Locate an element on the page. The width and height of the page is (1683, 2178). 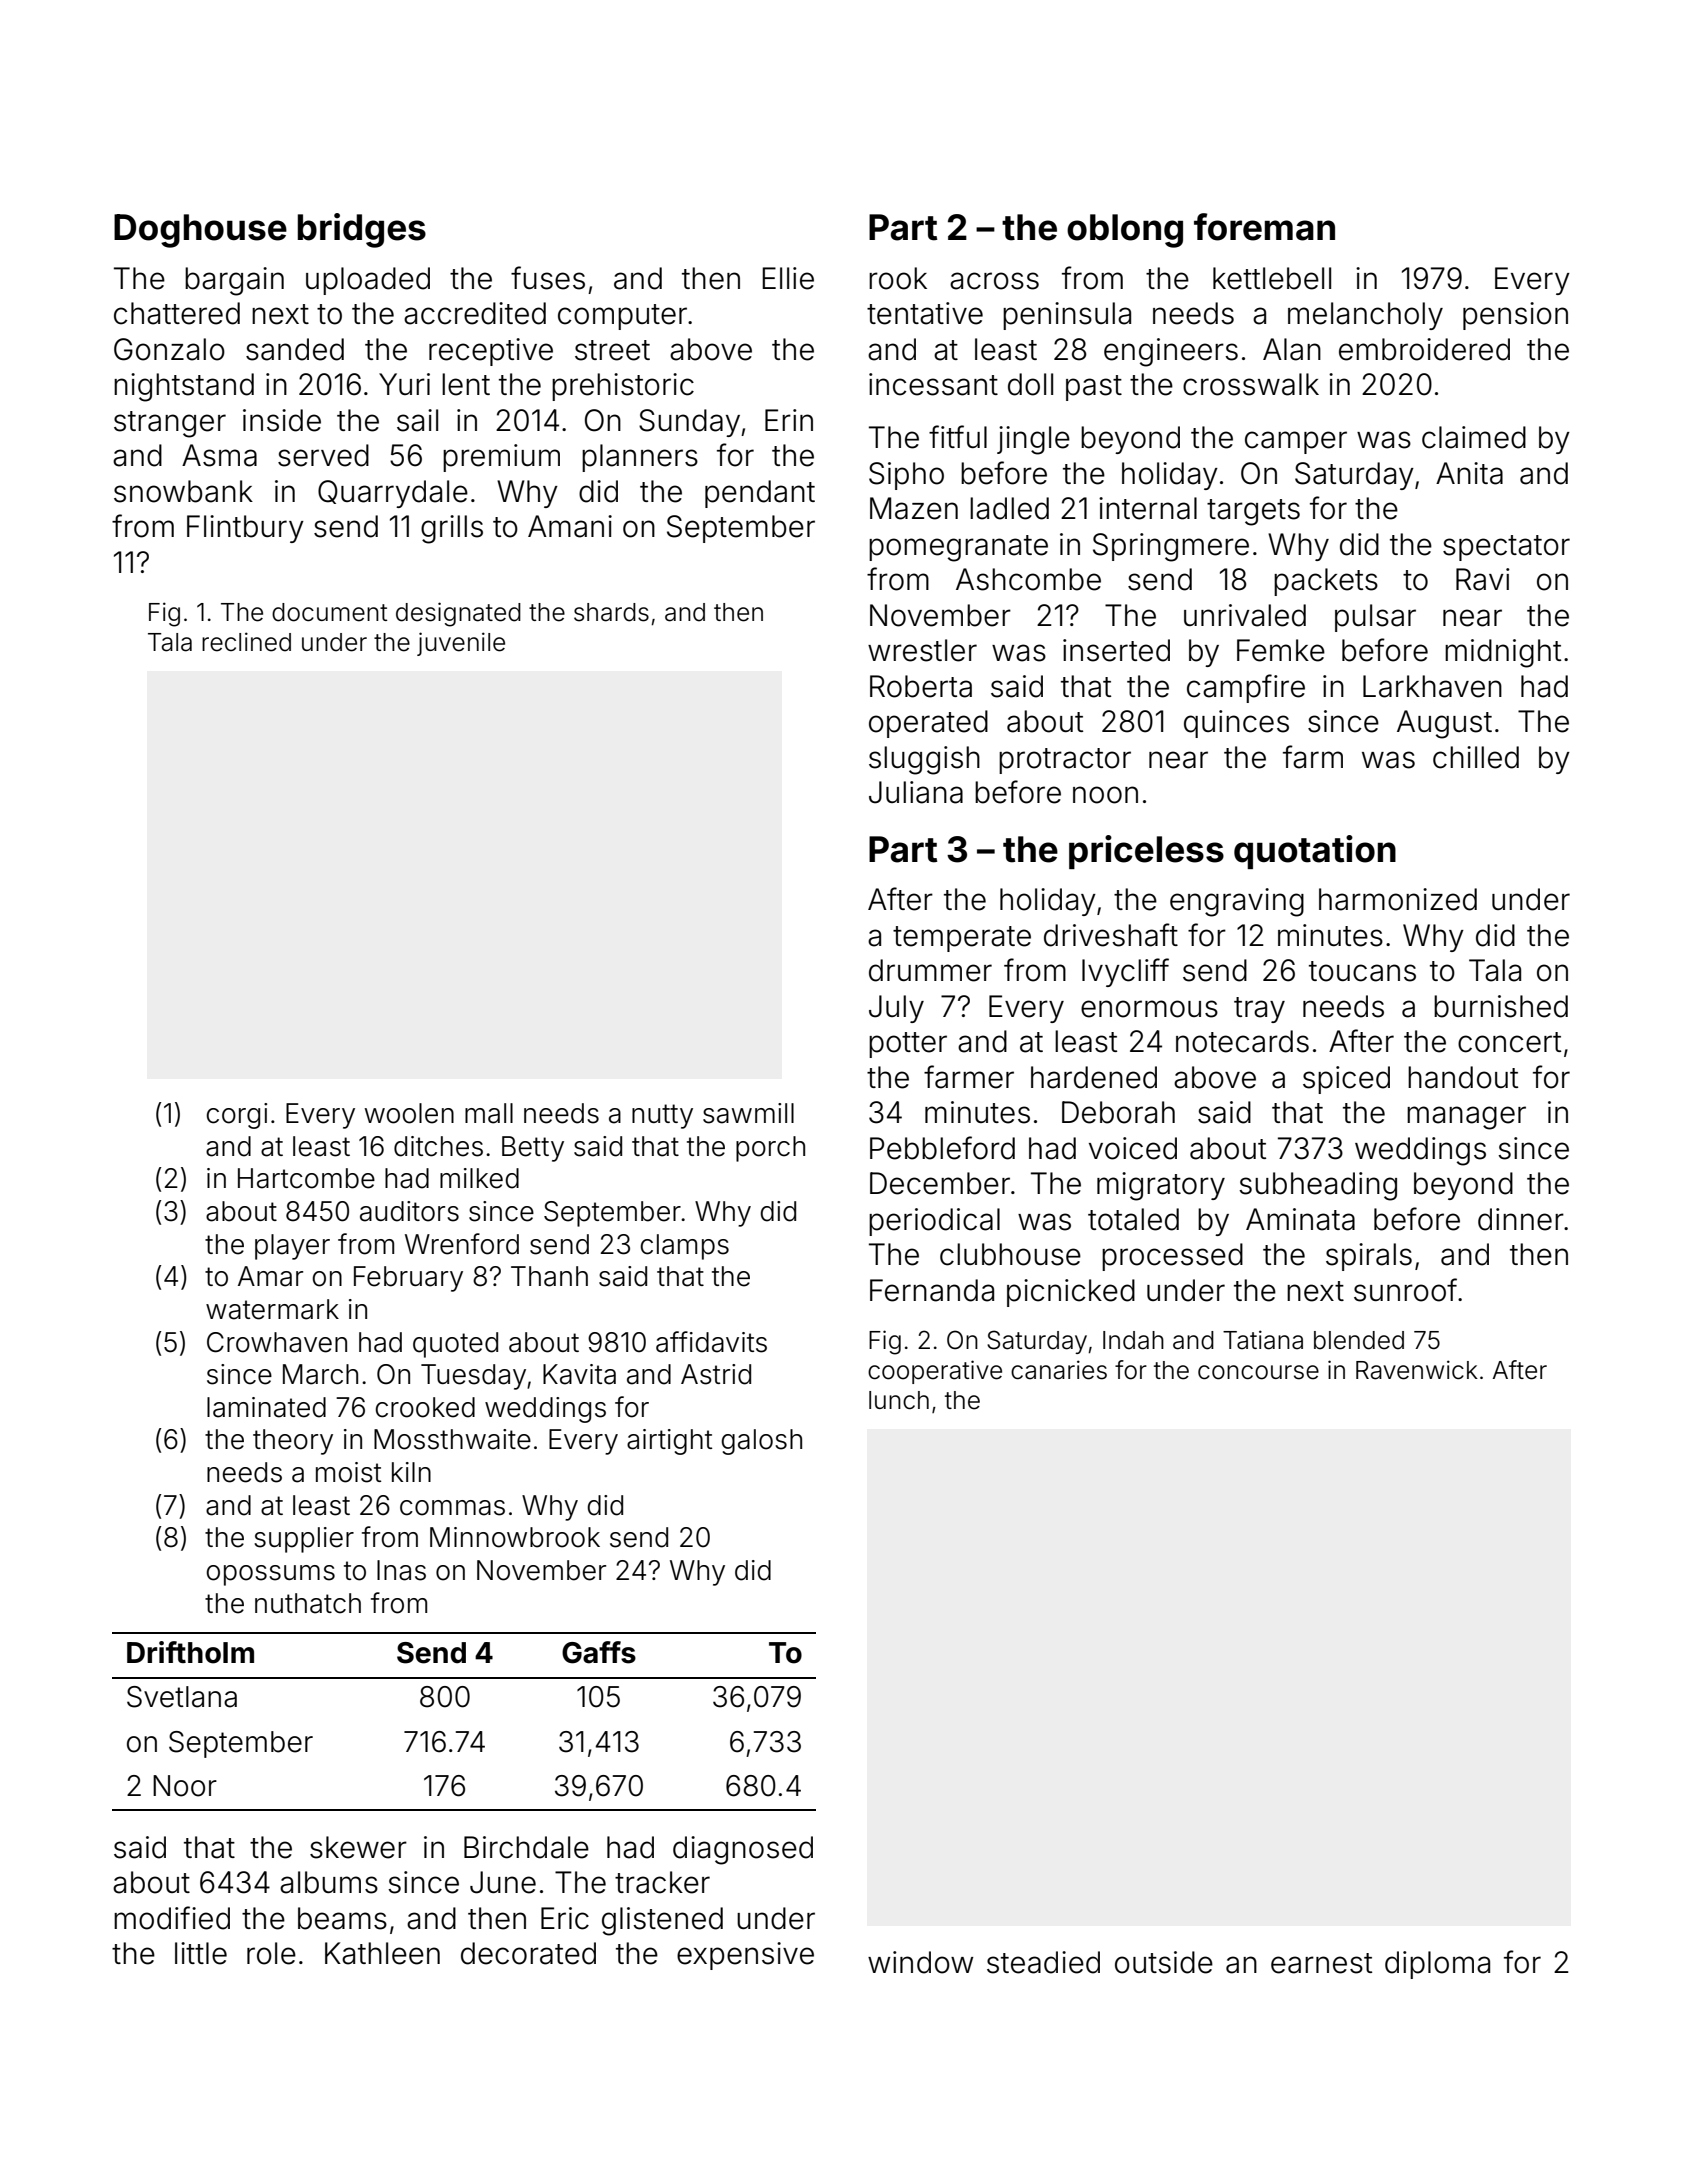
Erin is located at coordinates (789, 420).
